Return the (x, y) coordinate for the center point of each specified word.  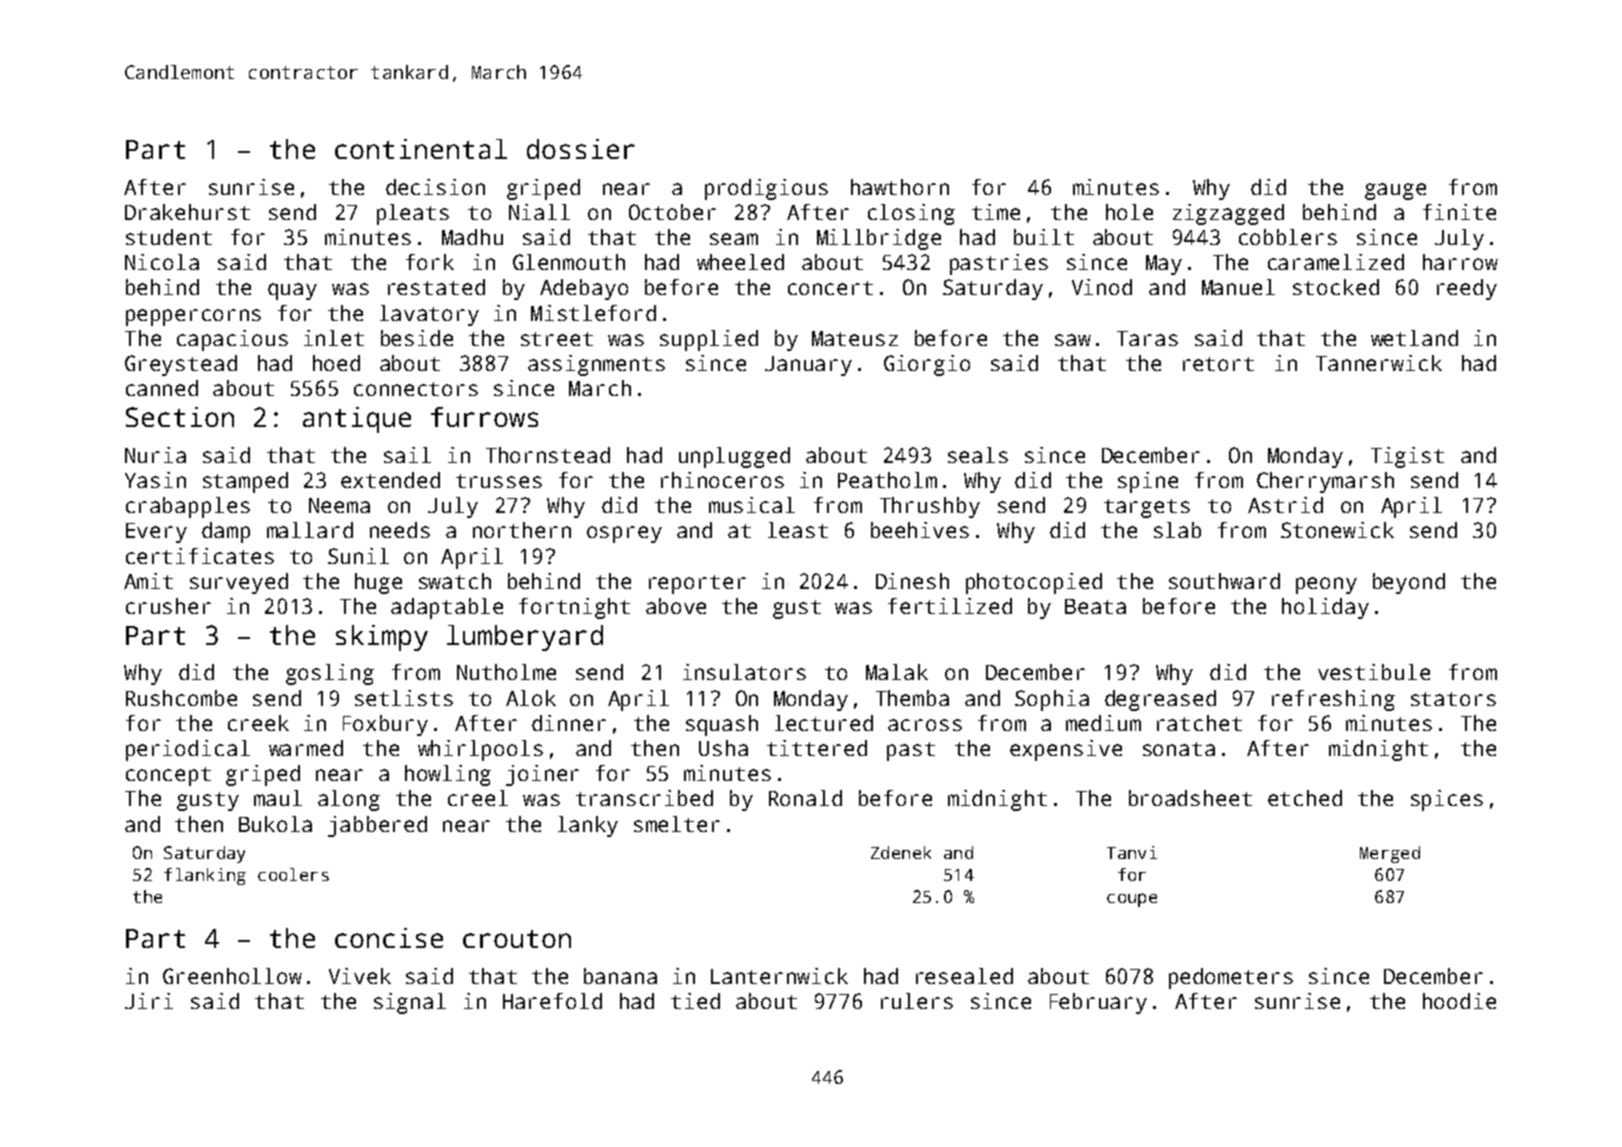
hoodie (1459, 1001)
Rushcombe (181, 698)
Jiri (149, 1001)
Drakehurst (187, 212)
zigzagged (1228, 214)
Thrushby (930, 507)
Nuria (155, 455)
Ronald (805, 798)
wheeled (740, 262)
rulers (917, 1001)
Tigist (1407, 457)
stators (1453, 699)
